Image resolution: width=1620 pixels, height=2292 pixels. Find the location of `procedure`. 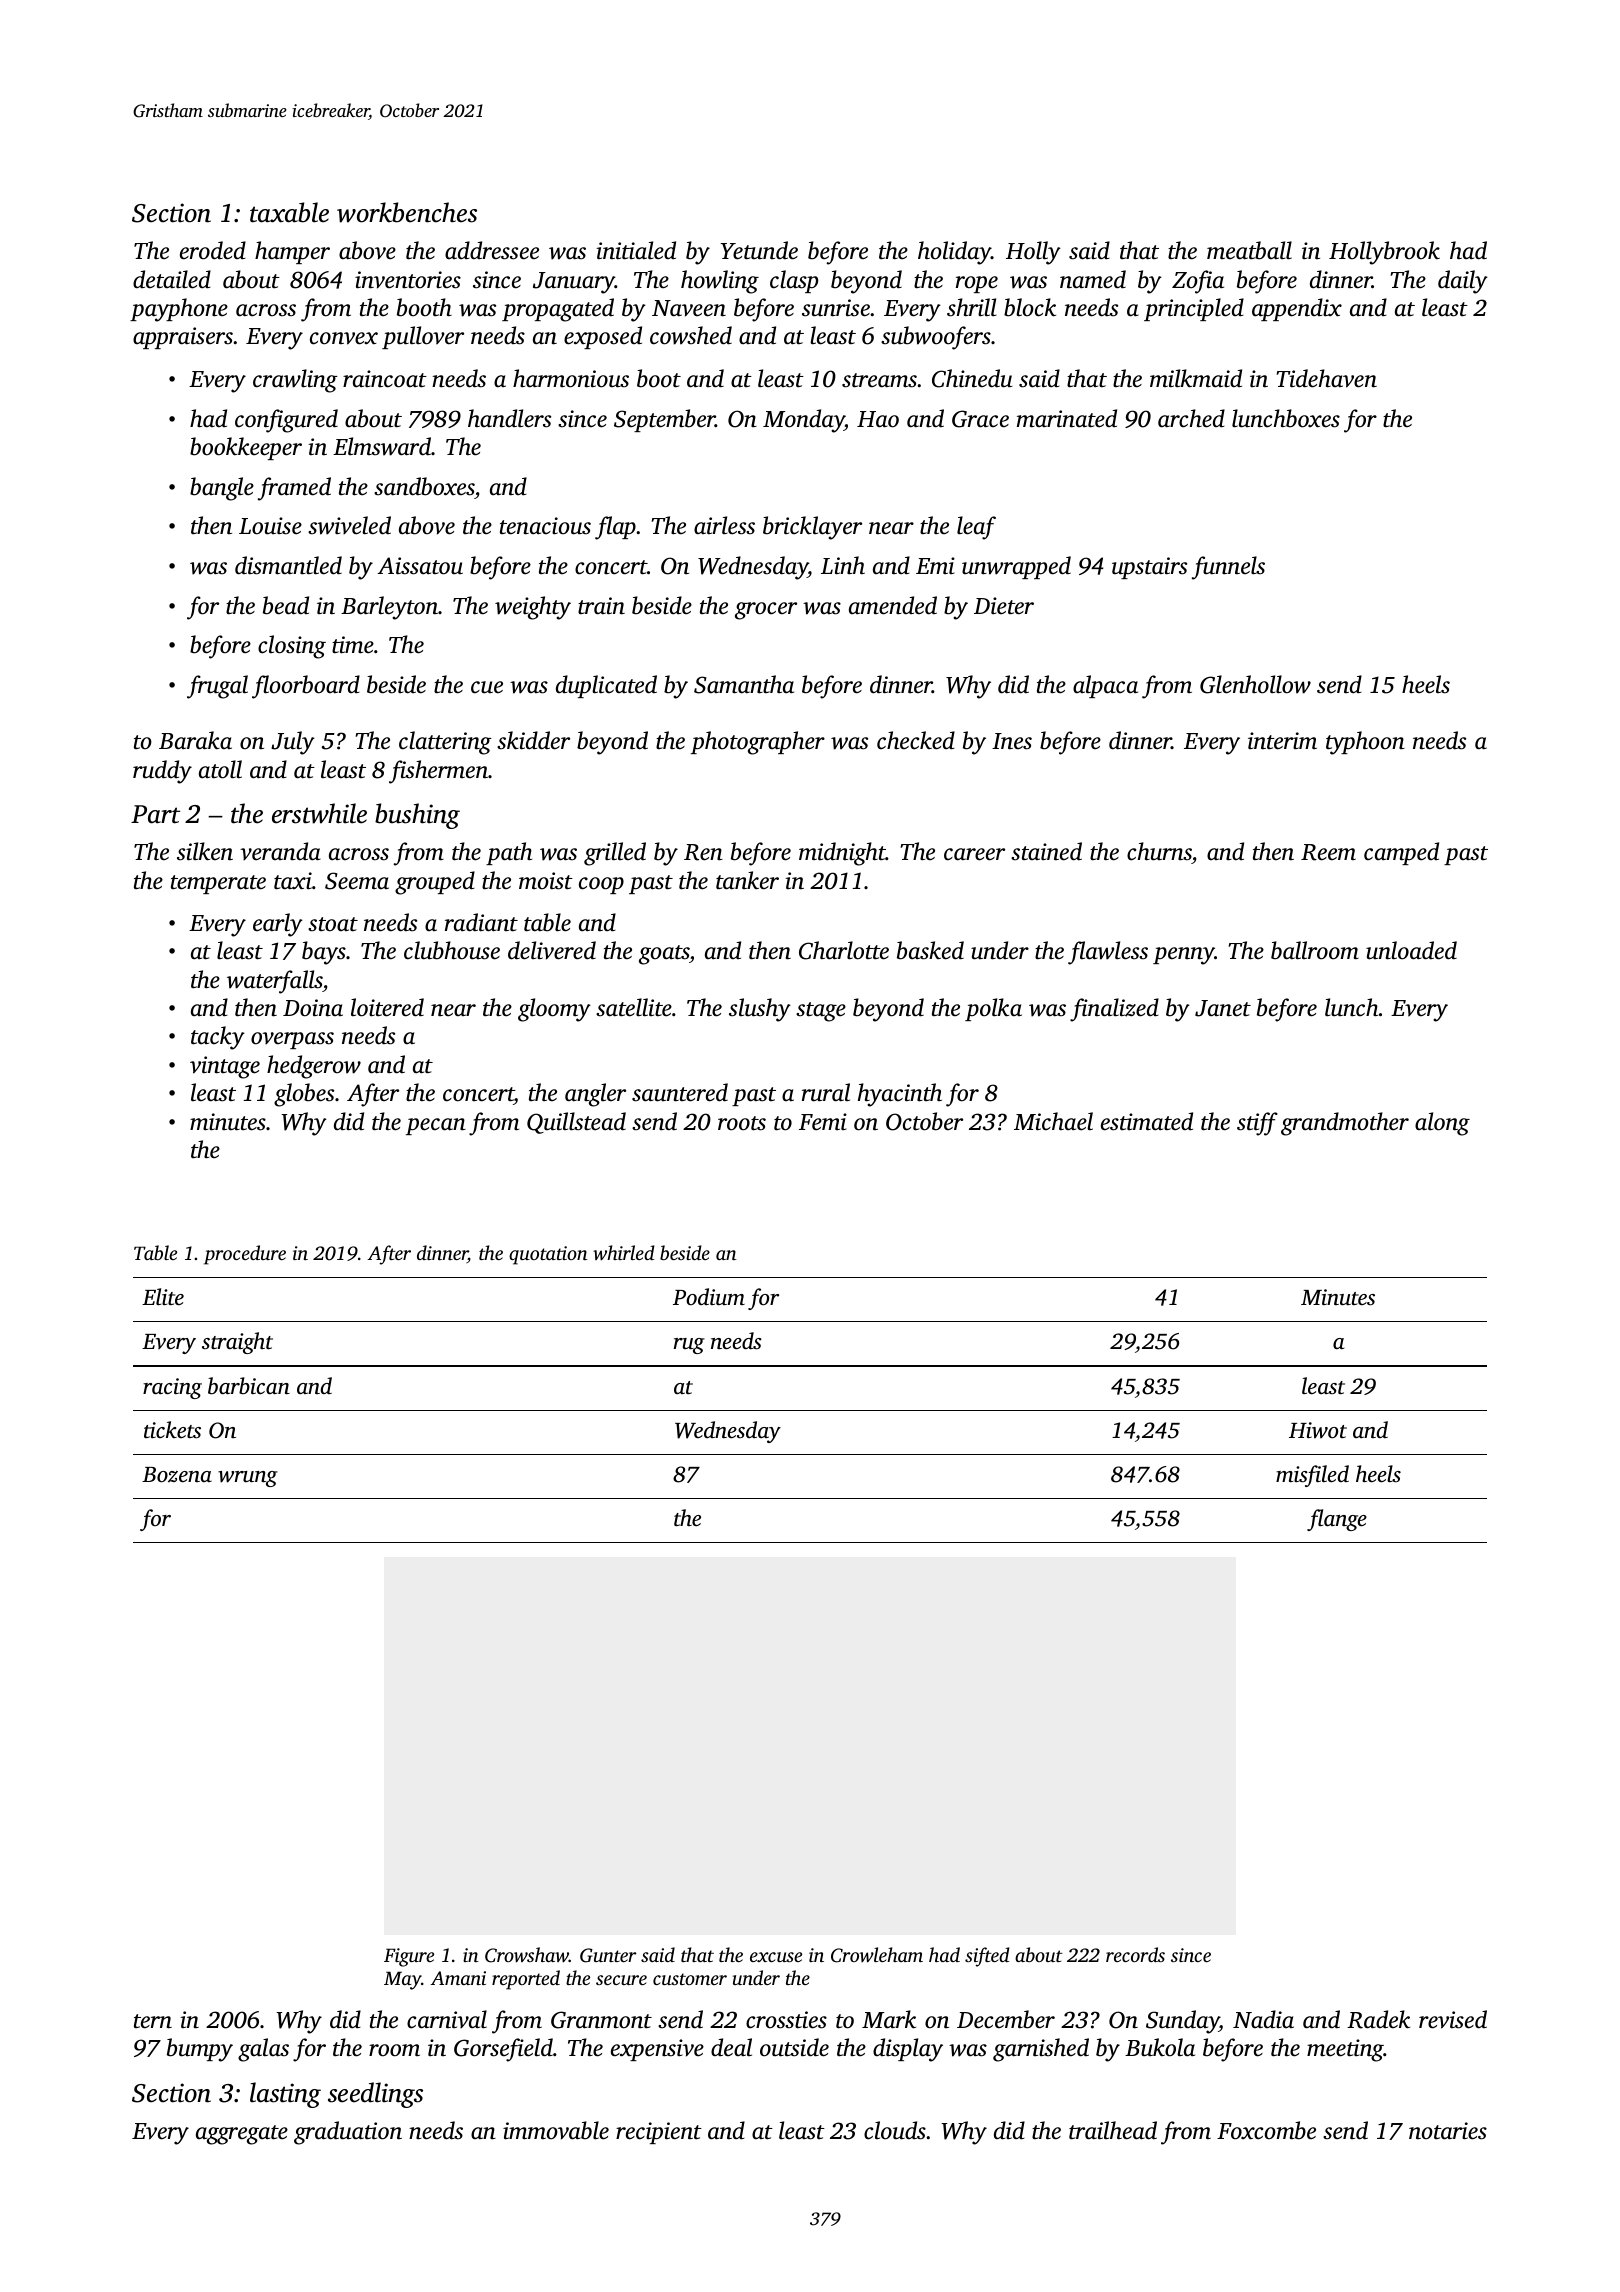

procedure is located at coordinates (245, 1255).
